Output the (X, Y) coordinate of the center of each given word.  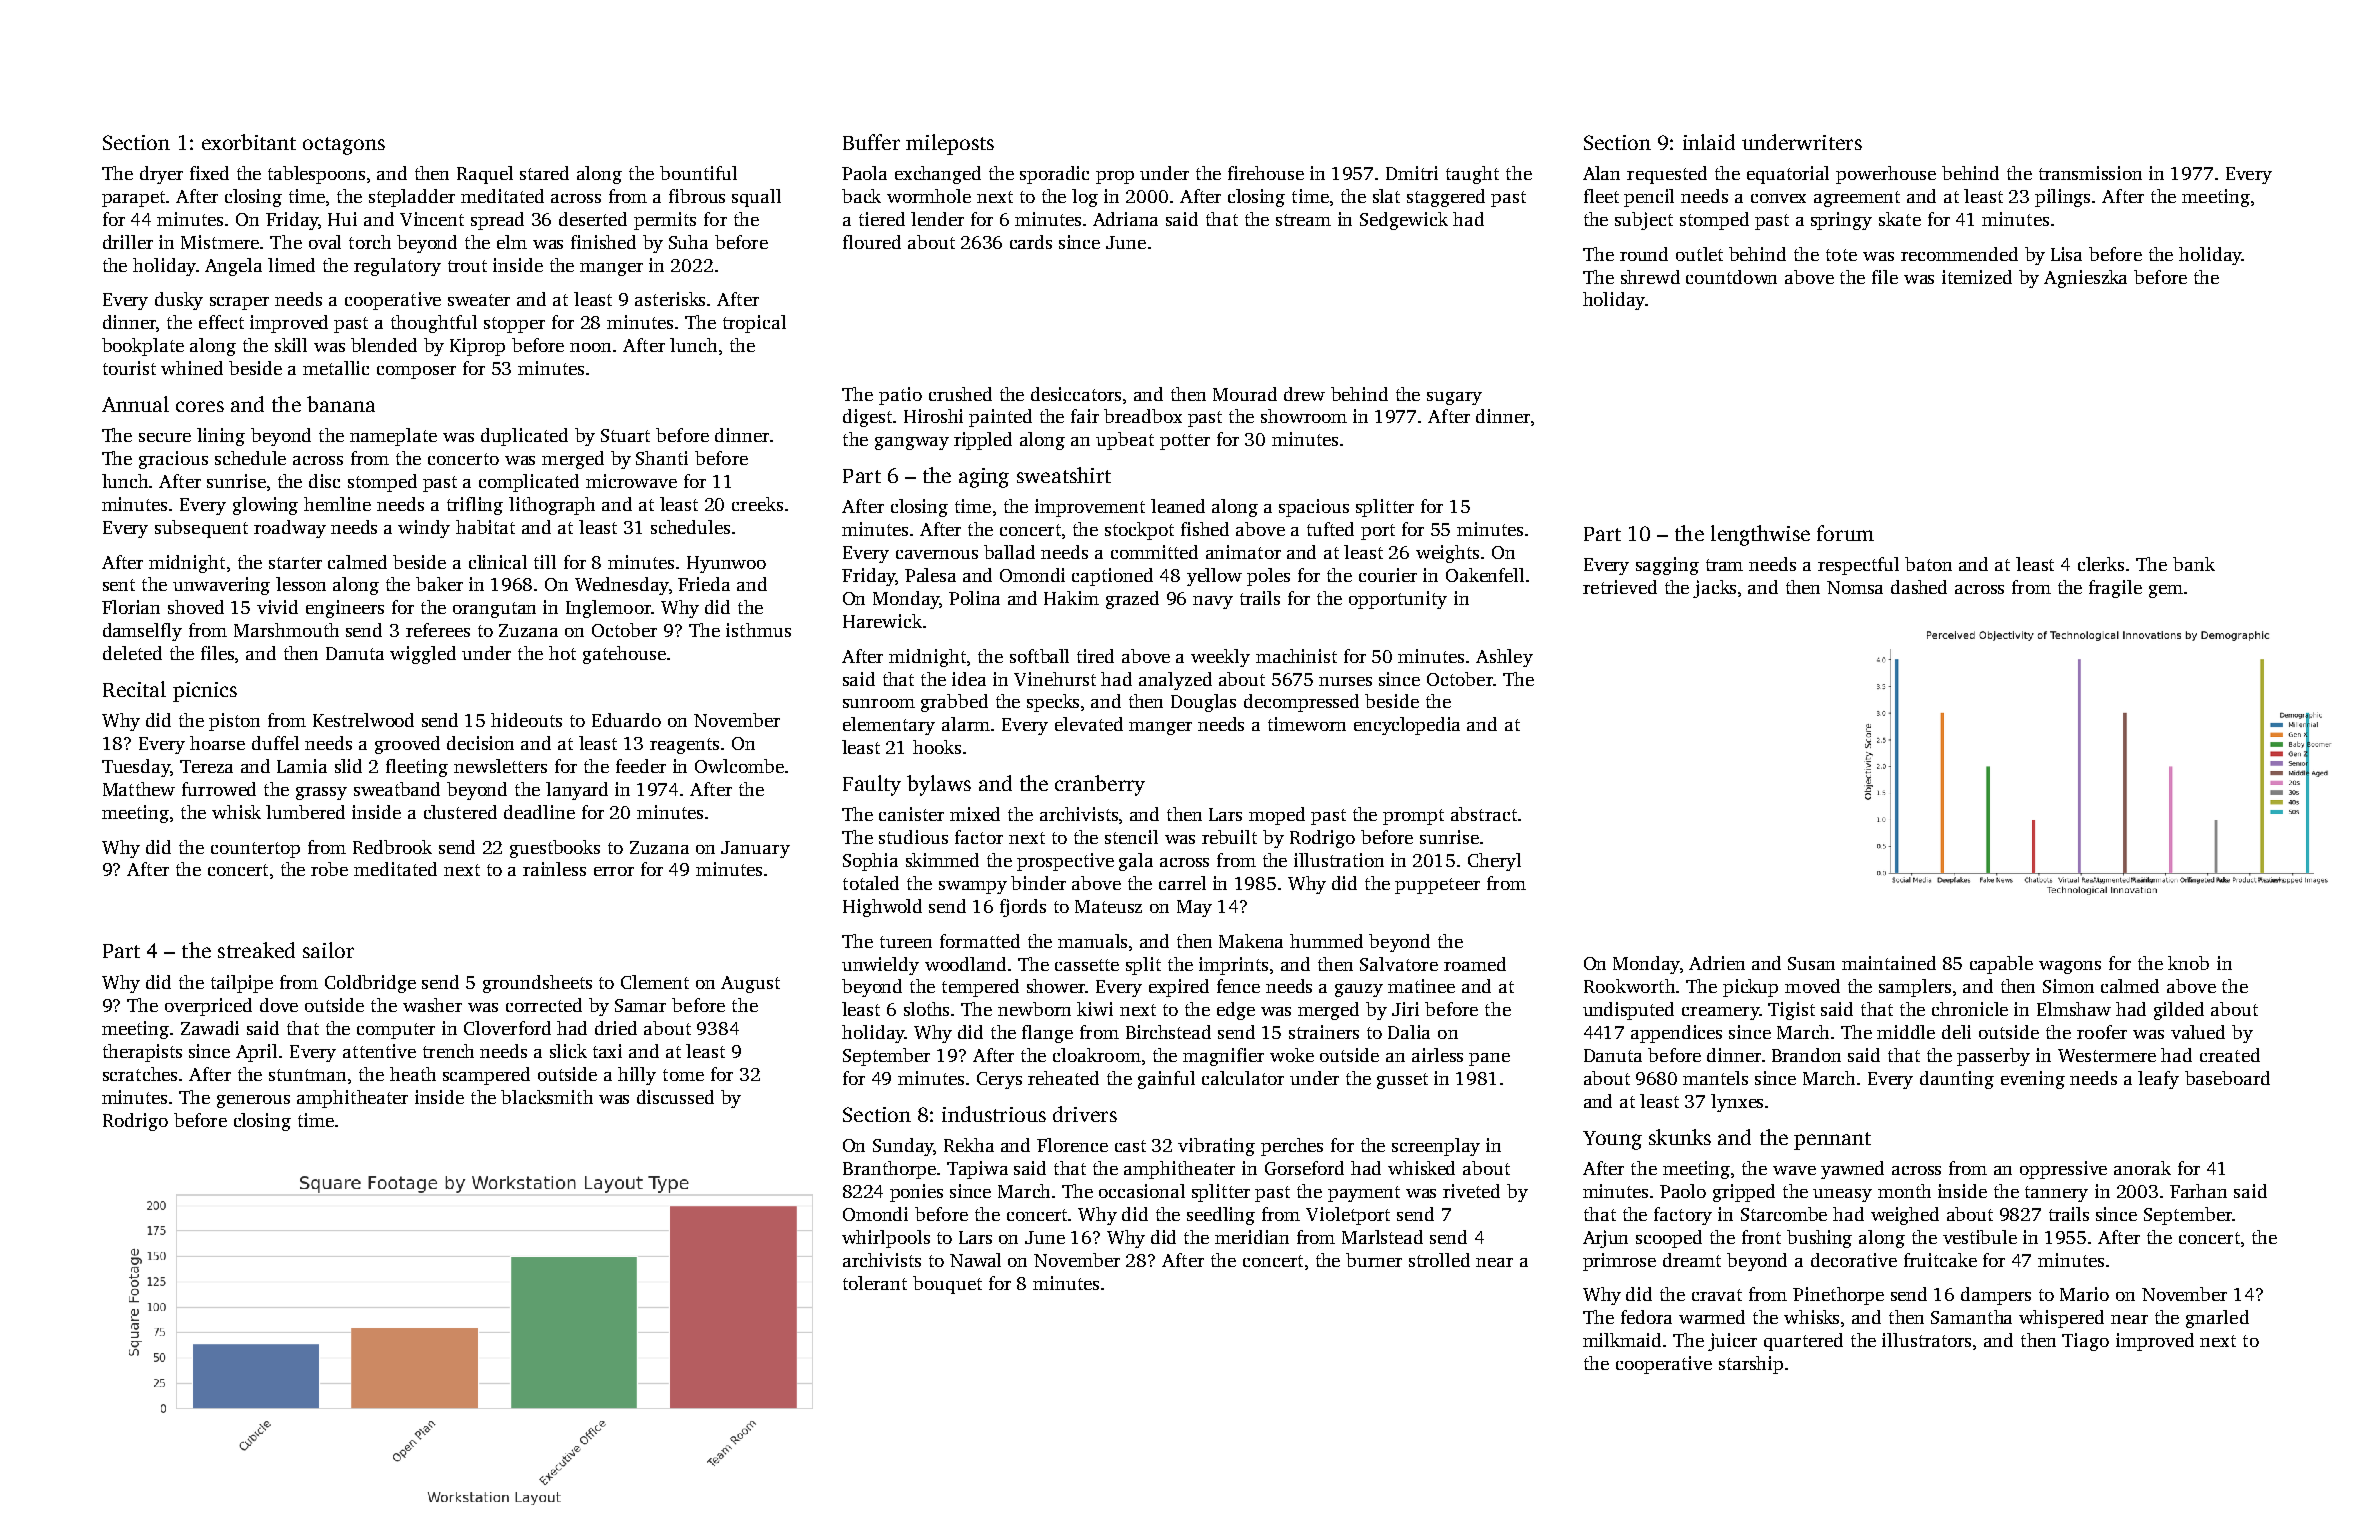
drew (1304, 394)
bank (2194, 564)
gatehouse (624, 655)
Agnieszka (2085, 279)
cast (1130, 1146)
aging (984, 478)
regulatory (397, 267)
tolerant (875, 1283)
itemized (1977, 277)
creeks (757, 504)
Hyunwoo (726, 564)
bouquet (947, 1285)
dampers (1996, 1296)
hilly (637, 1076)
